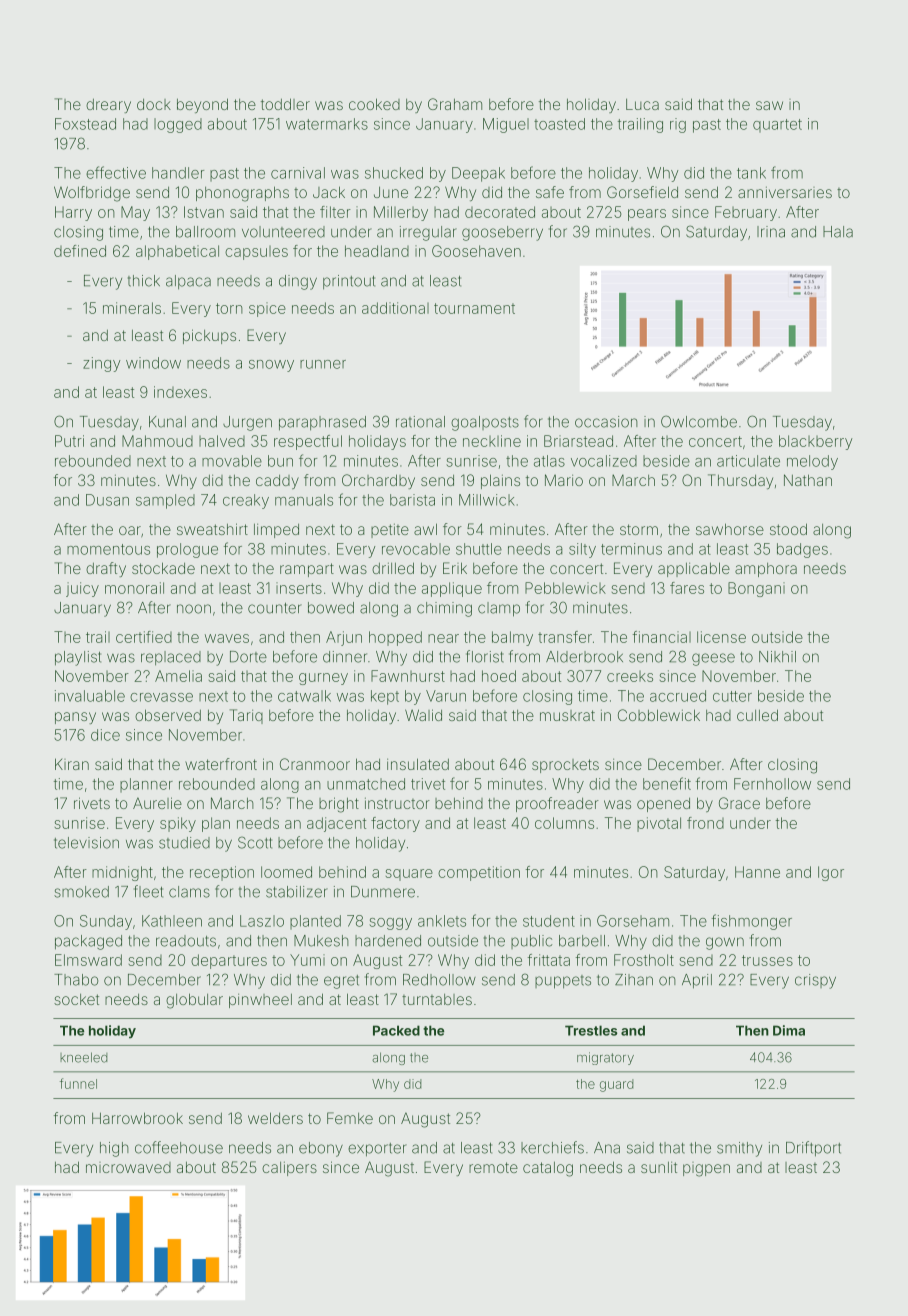  I want to click on tank, so click(751, 173).
